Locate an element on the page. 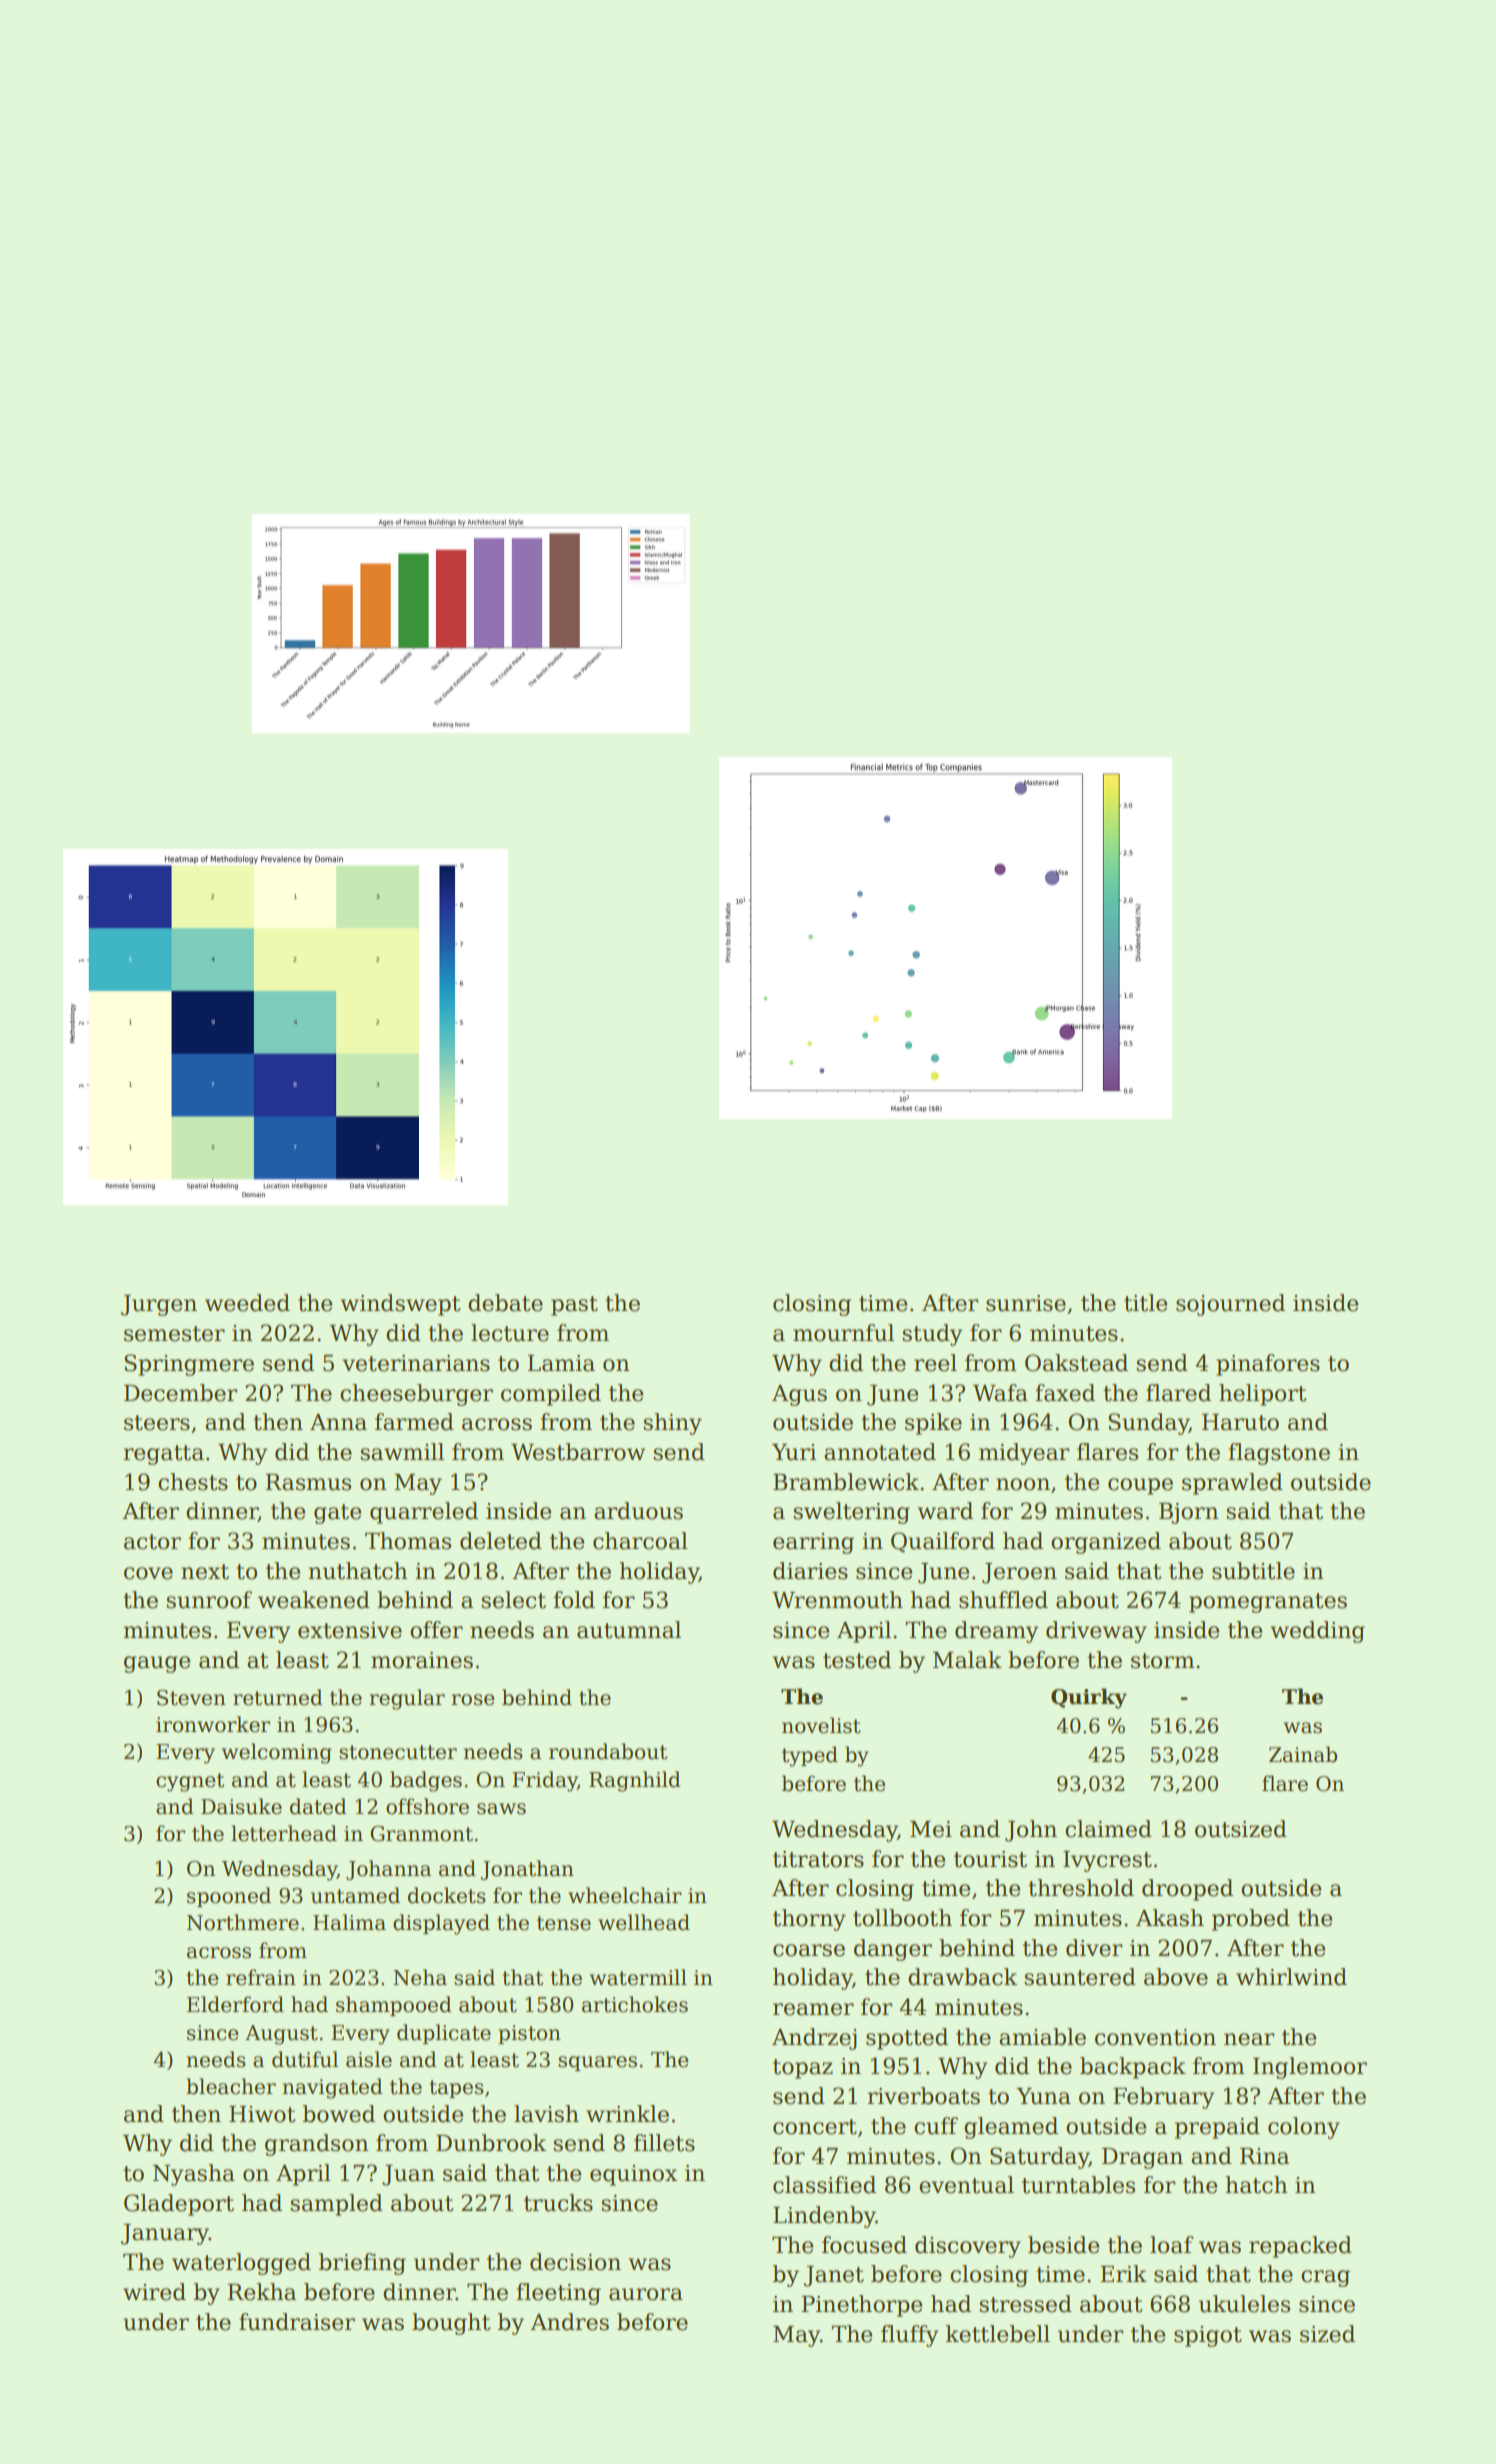 The height and width of the document is (2464, 1496). pinafores is located at coordinates (1268, 1365).
